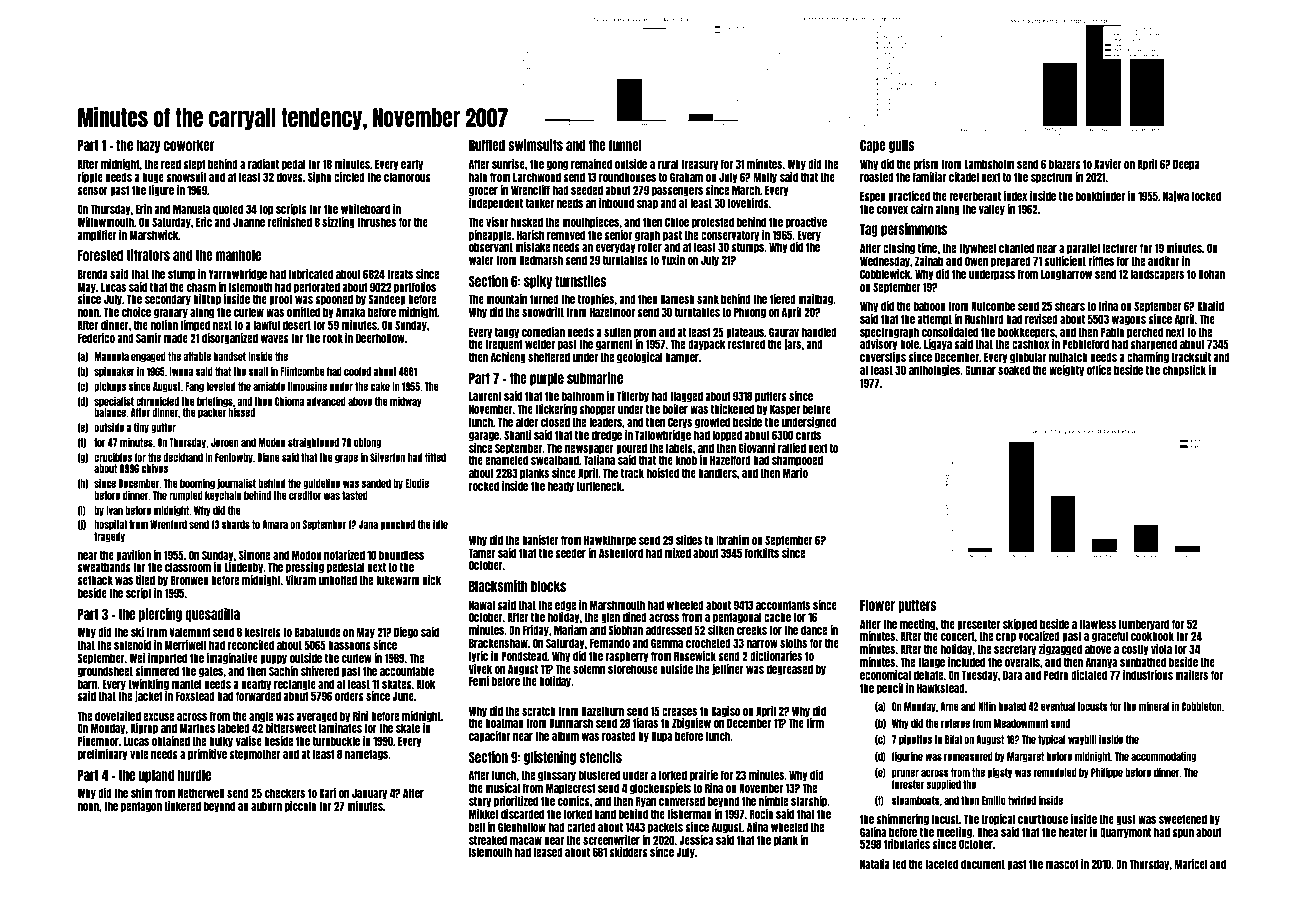 This image has width=1308, height=924. What do you see at coordinates (785, 410) in the image?
I see `Kasper` at bounding box center [785, 410].
